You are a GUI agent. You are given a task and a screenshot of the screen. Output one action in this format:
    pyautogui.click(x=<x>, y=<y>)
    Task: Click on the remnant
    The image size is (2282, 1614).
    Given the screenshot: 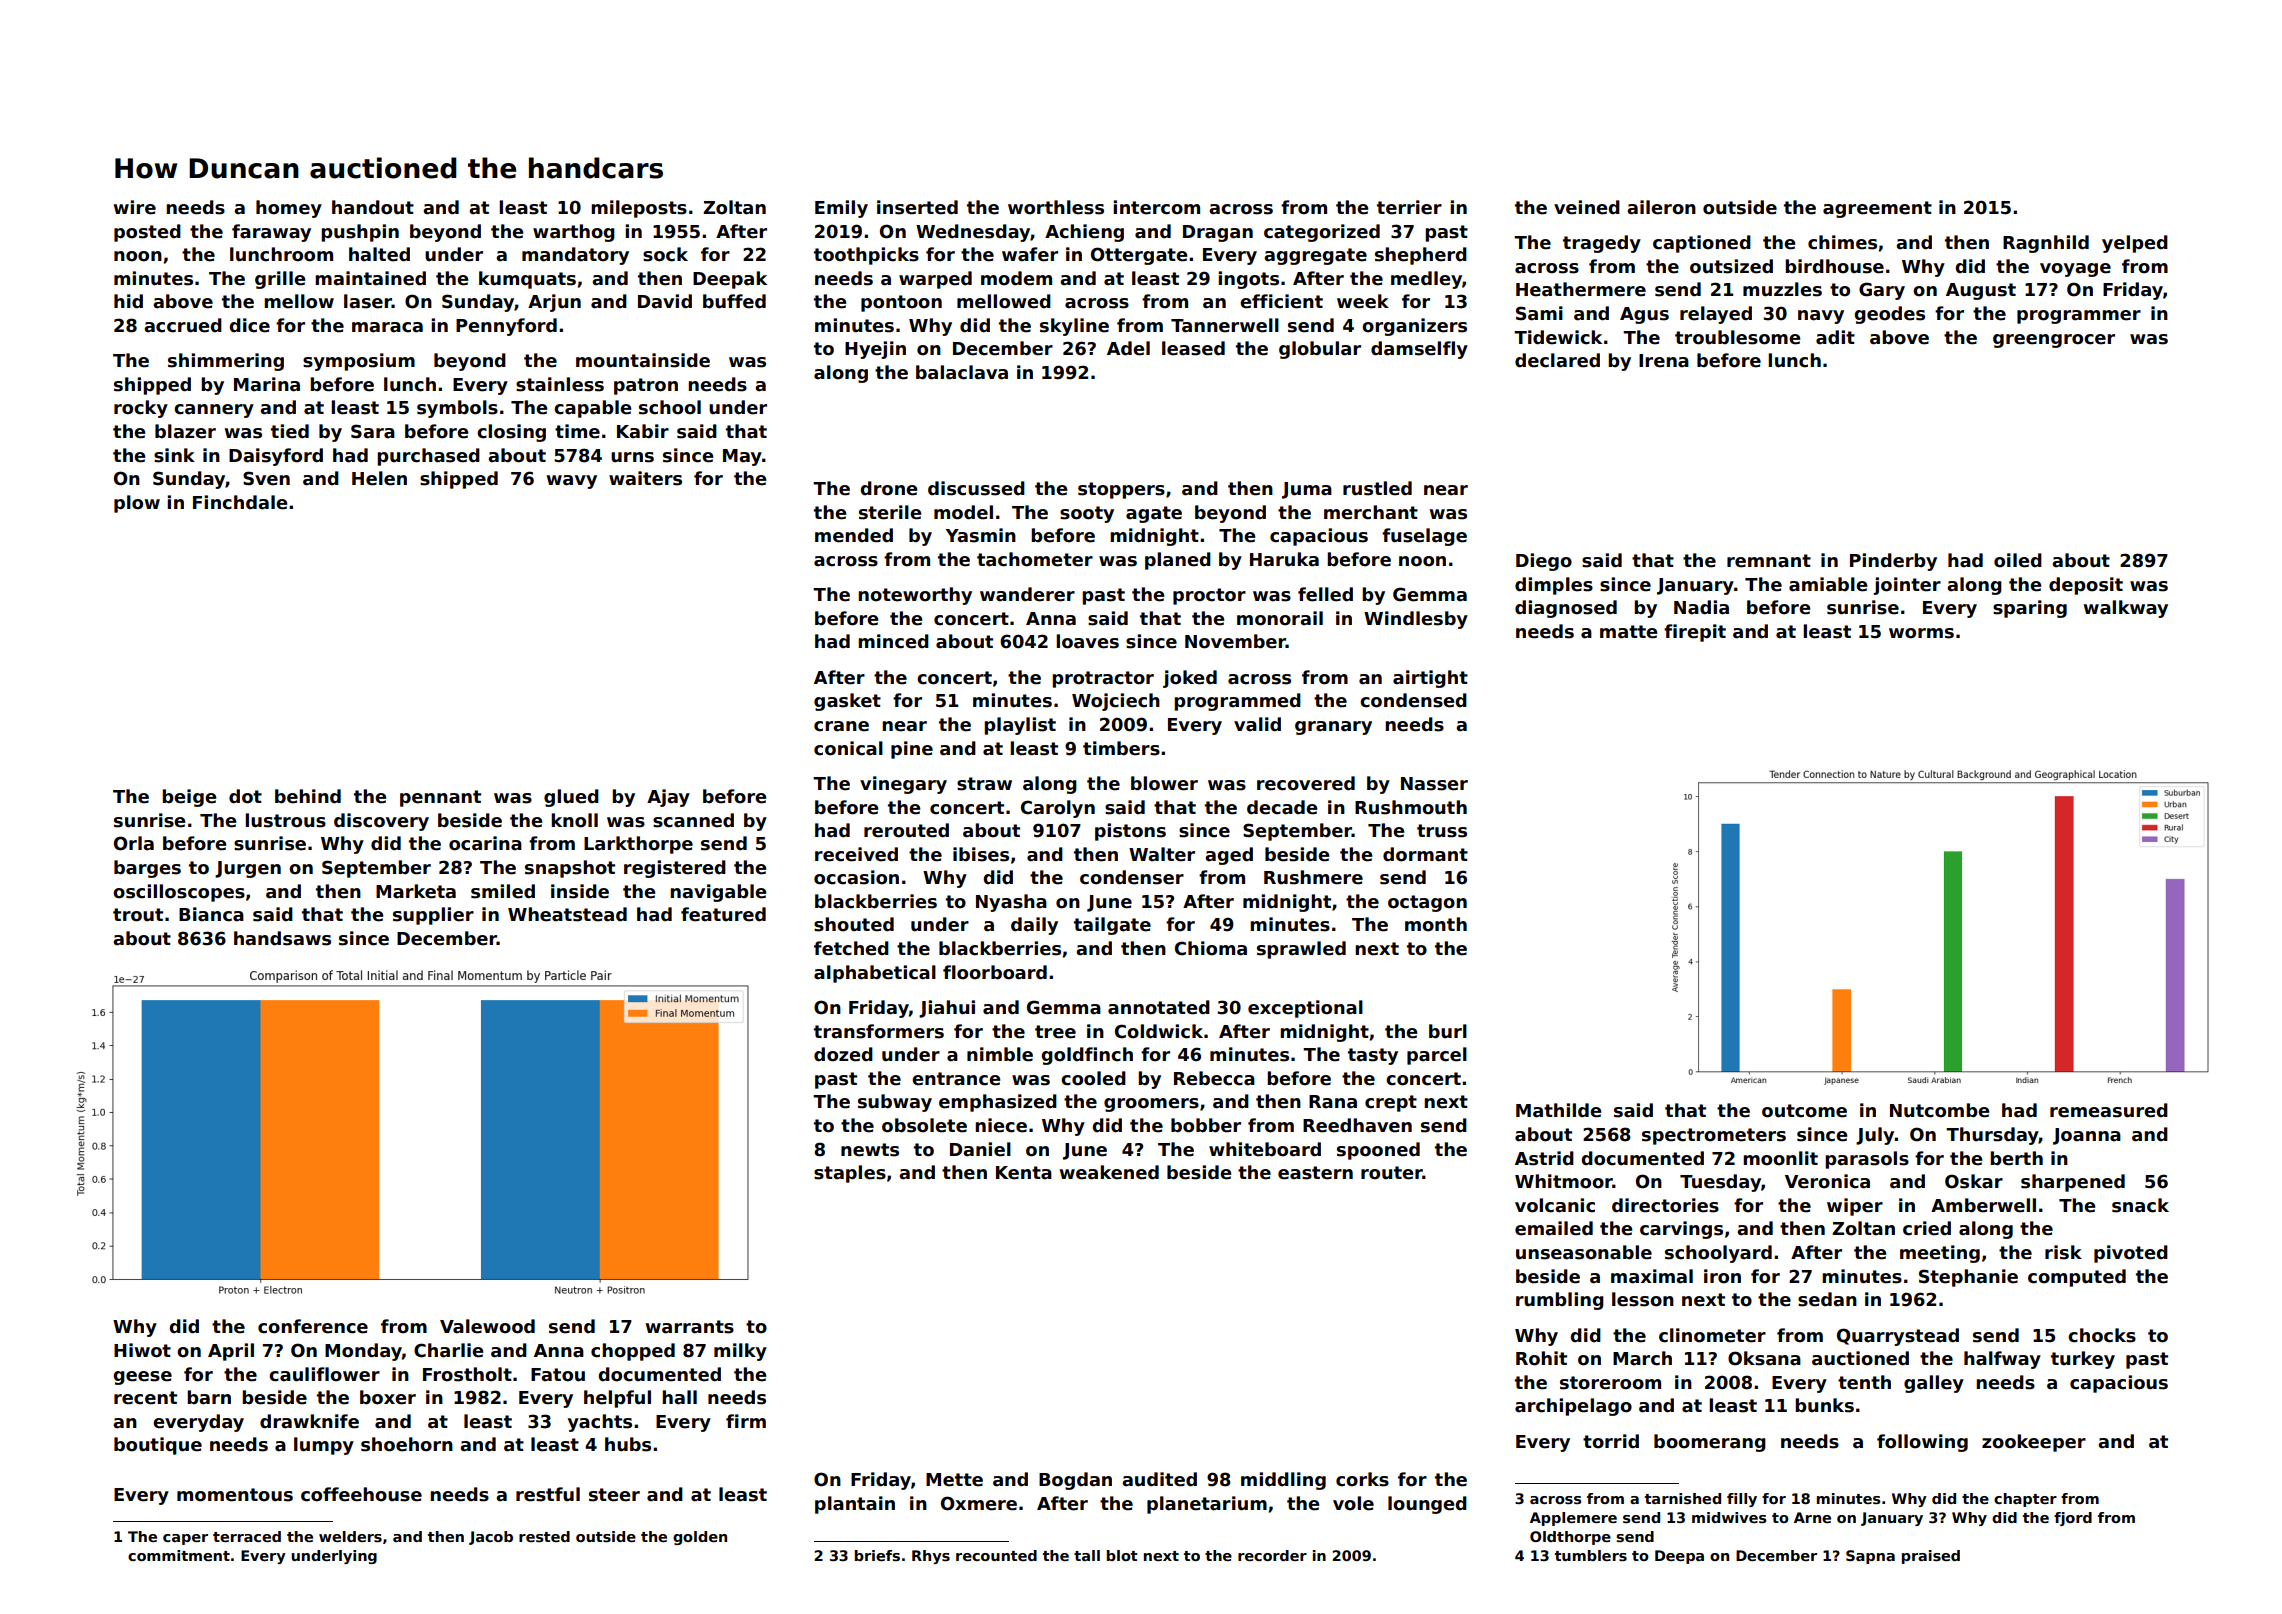 What is the action you would take?
    pyautogui.click(x=1769, y=561)
